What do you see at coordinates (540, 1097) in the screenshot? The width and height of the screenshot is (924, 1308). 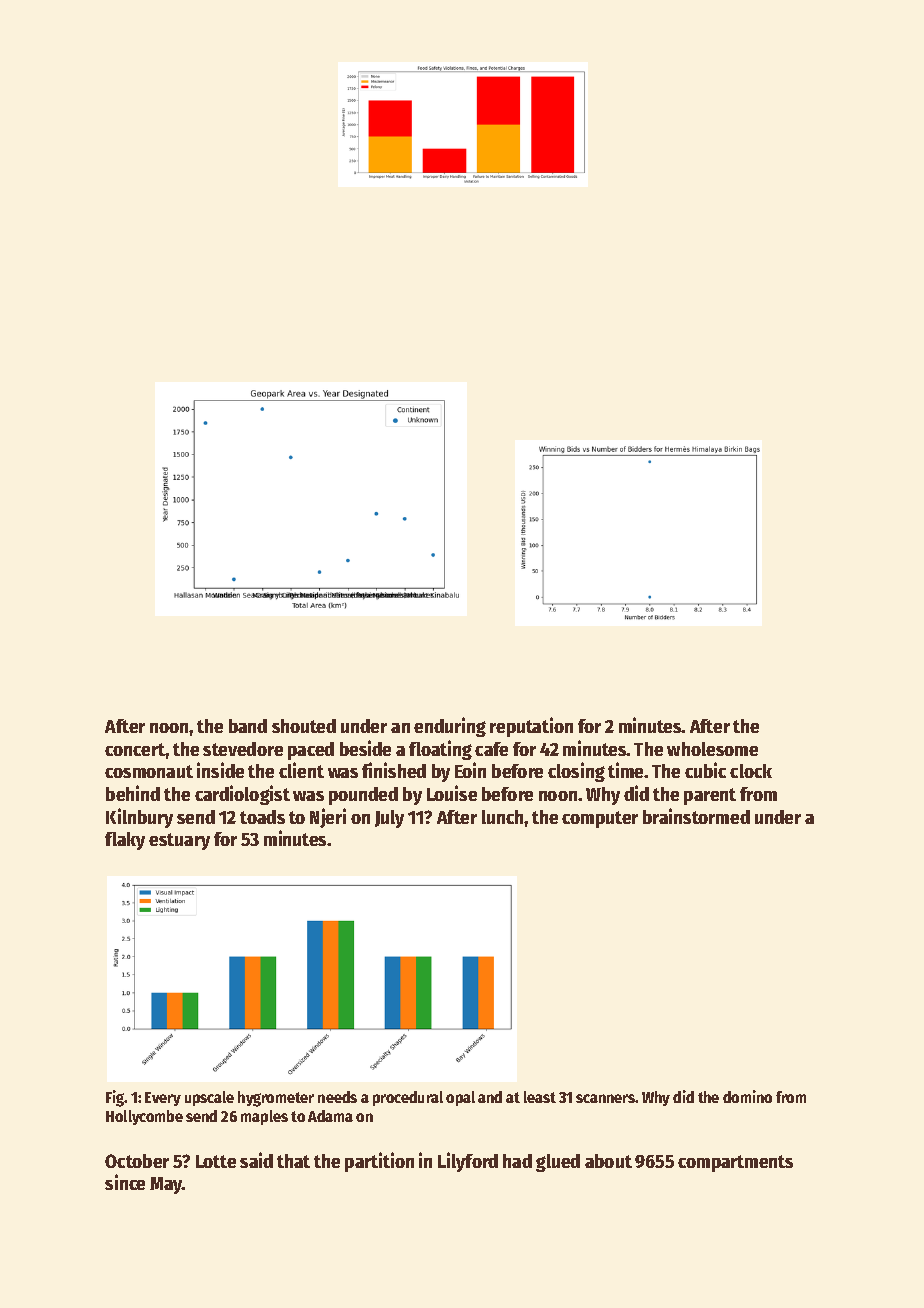 I see `least` at bounding box center [540, 1097].
